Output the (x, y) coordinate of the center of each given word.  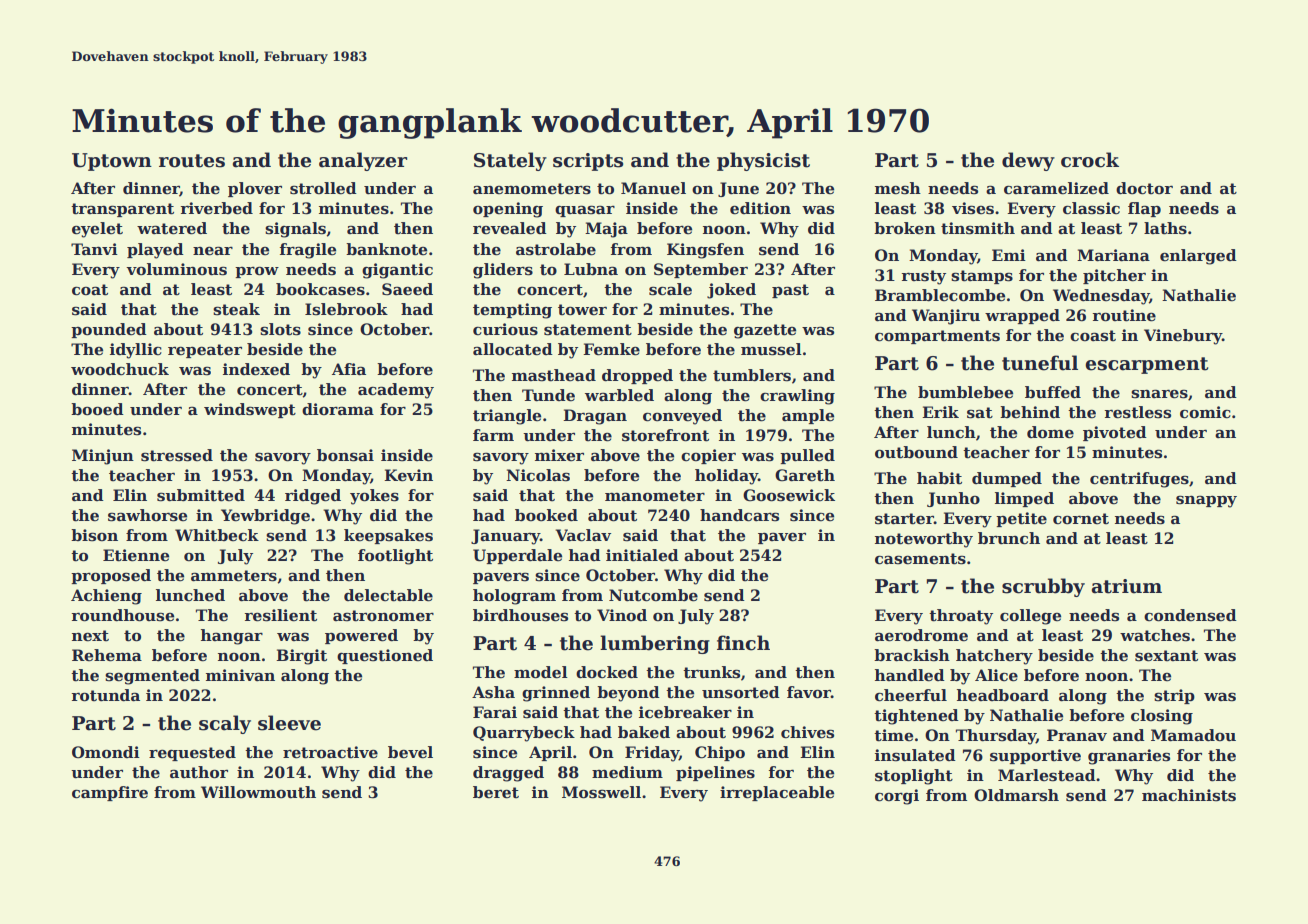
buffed (1053, 392)
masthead (554, 375)
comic (1205, 412)
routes (192, 161)
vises (973, 208)
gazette (765, 331)
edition (760, 208)
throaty (961, 617)
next (90, 636)
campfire (110, 793)
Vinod (622, 615)
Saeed (407, 289)
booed (97, 409)
